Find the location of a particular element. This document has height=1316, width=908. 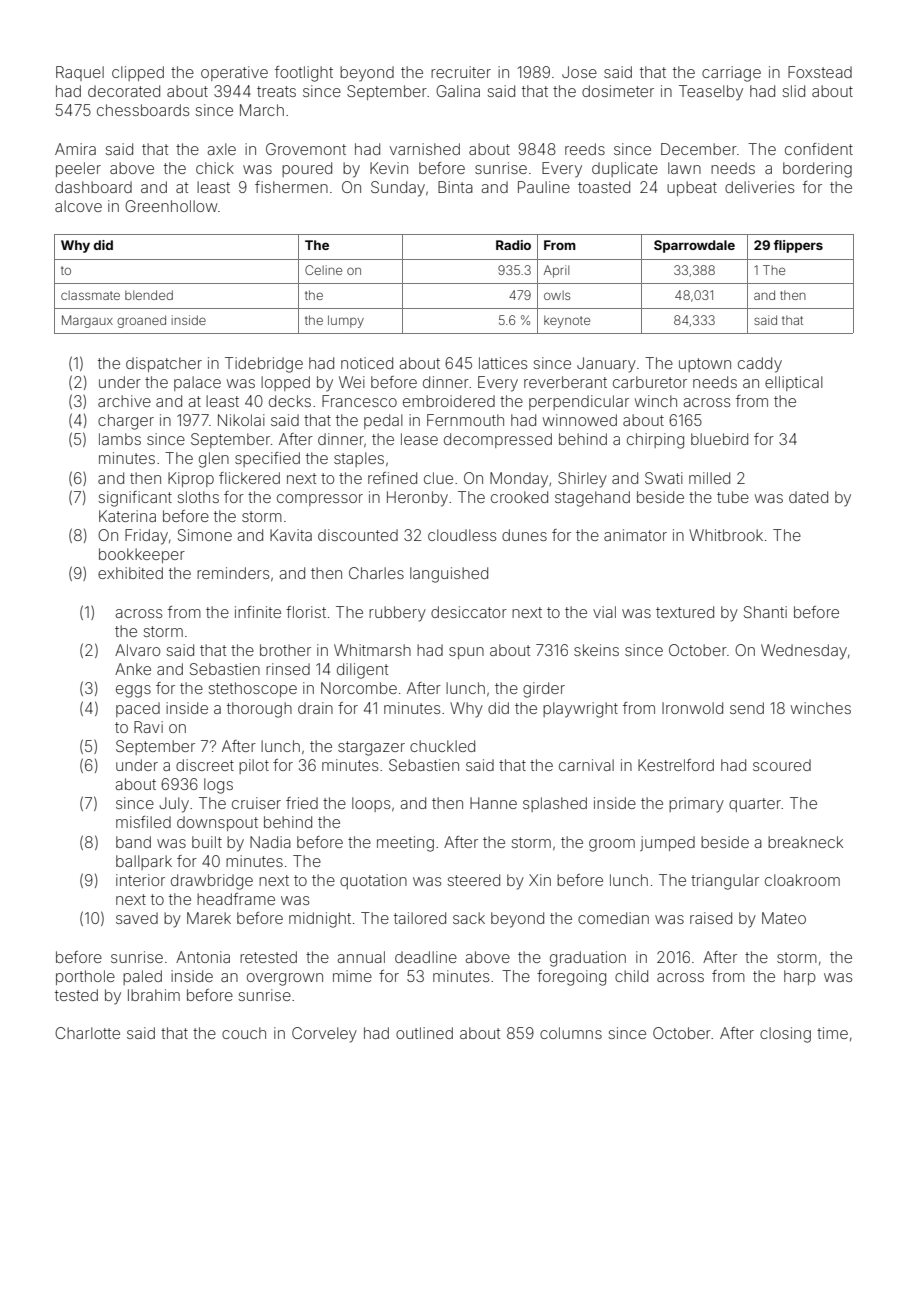

clipped is located at coordinates (138, 73).
